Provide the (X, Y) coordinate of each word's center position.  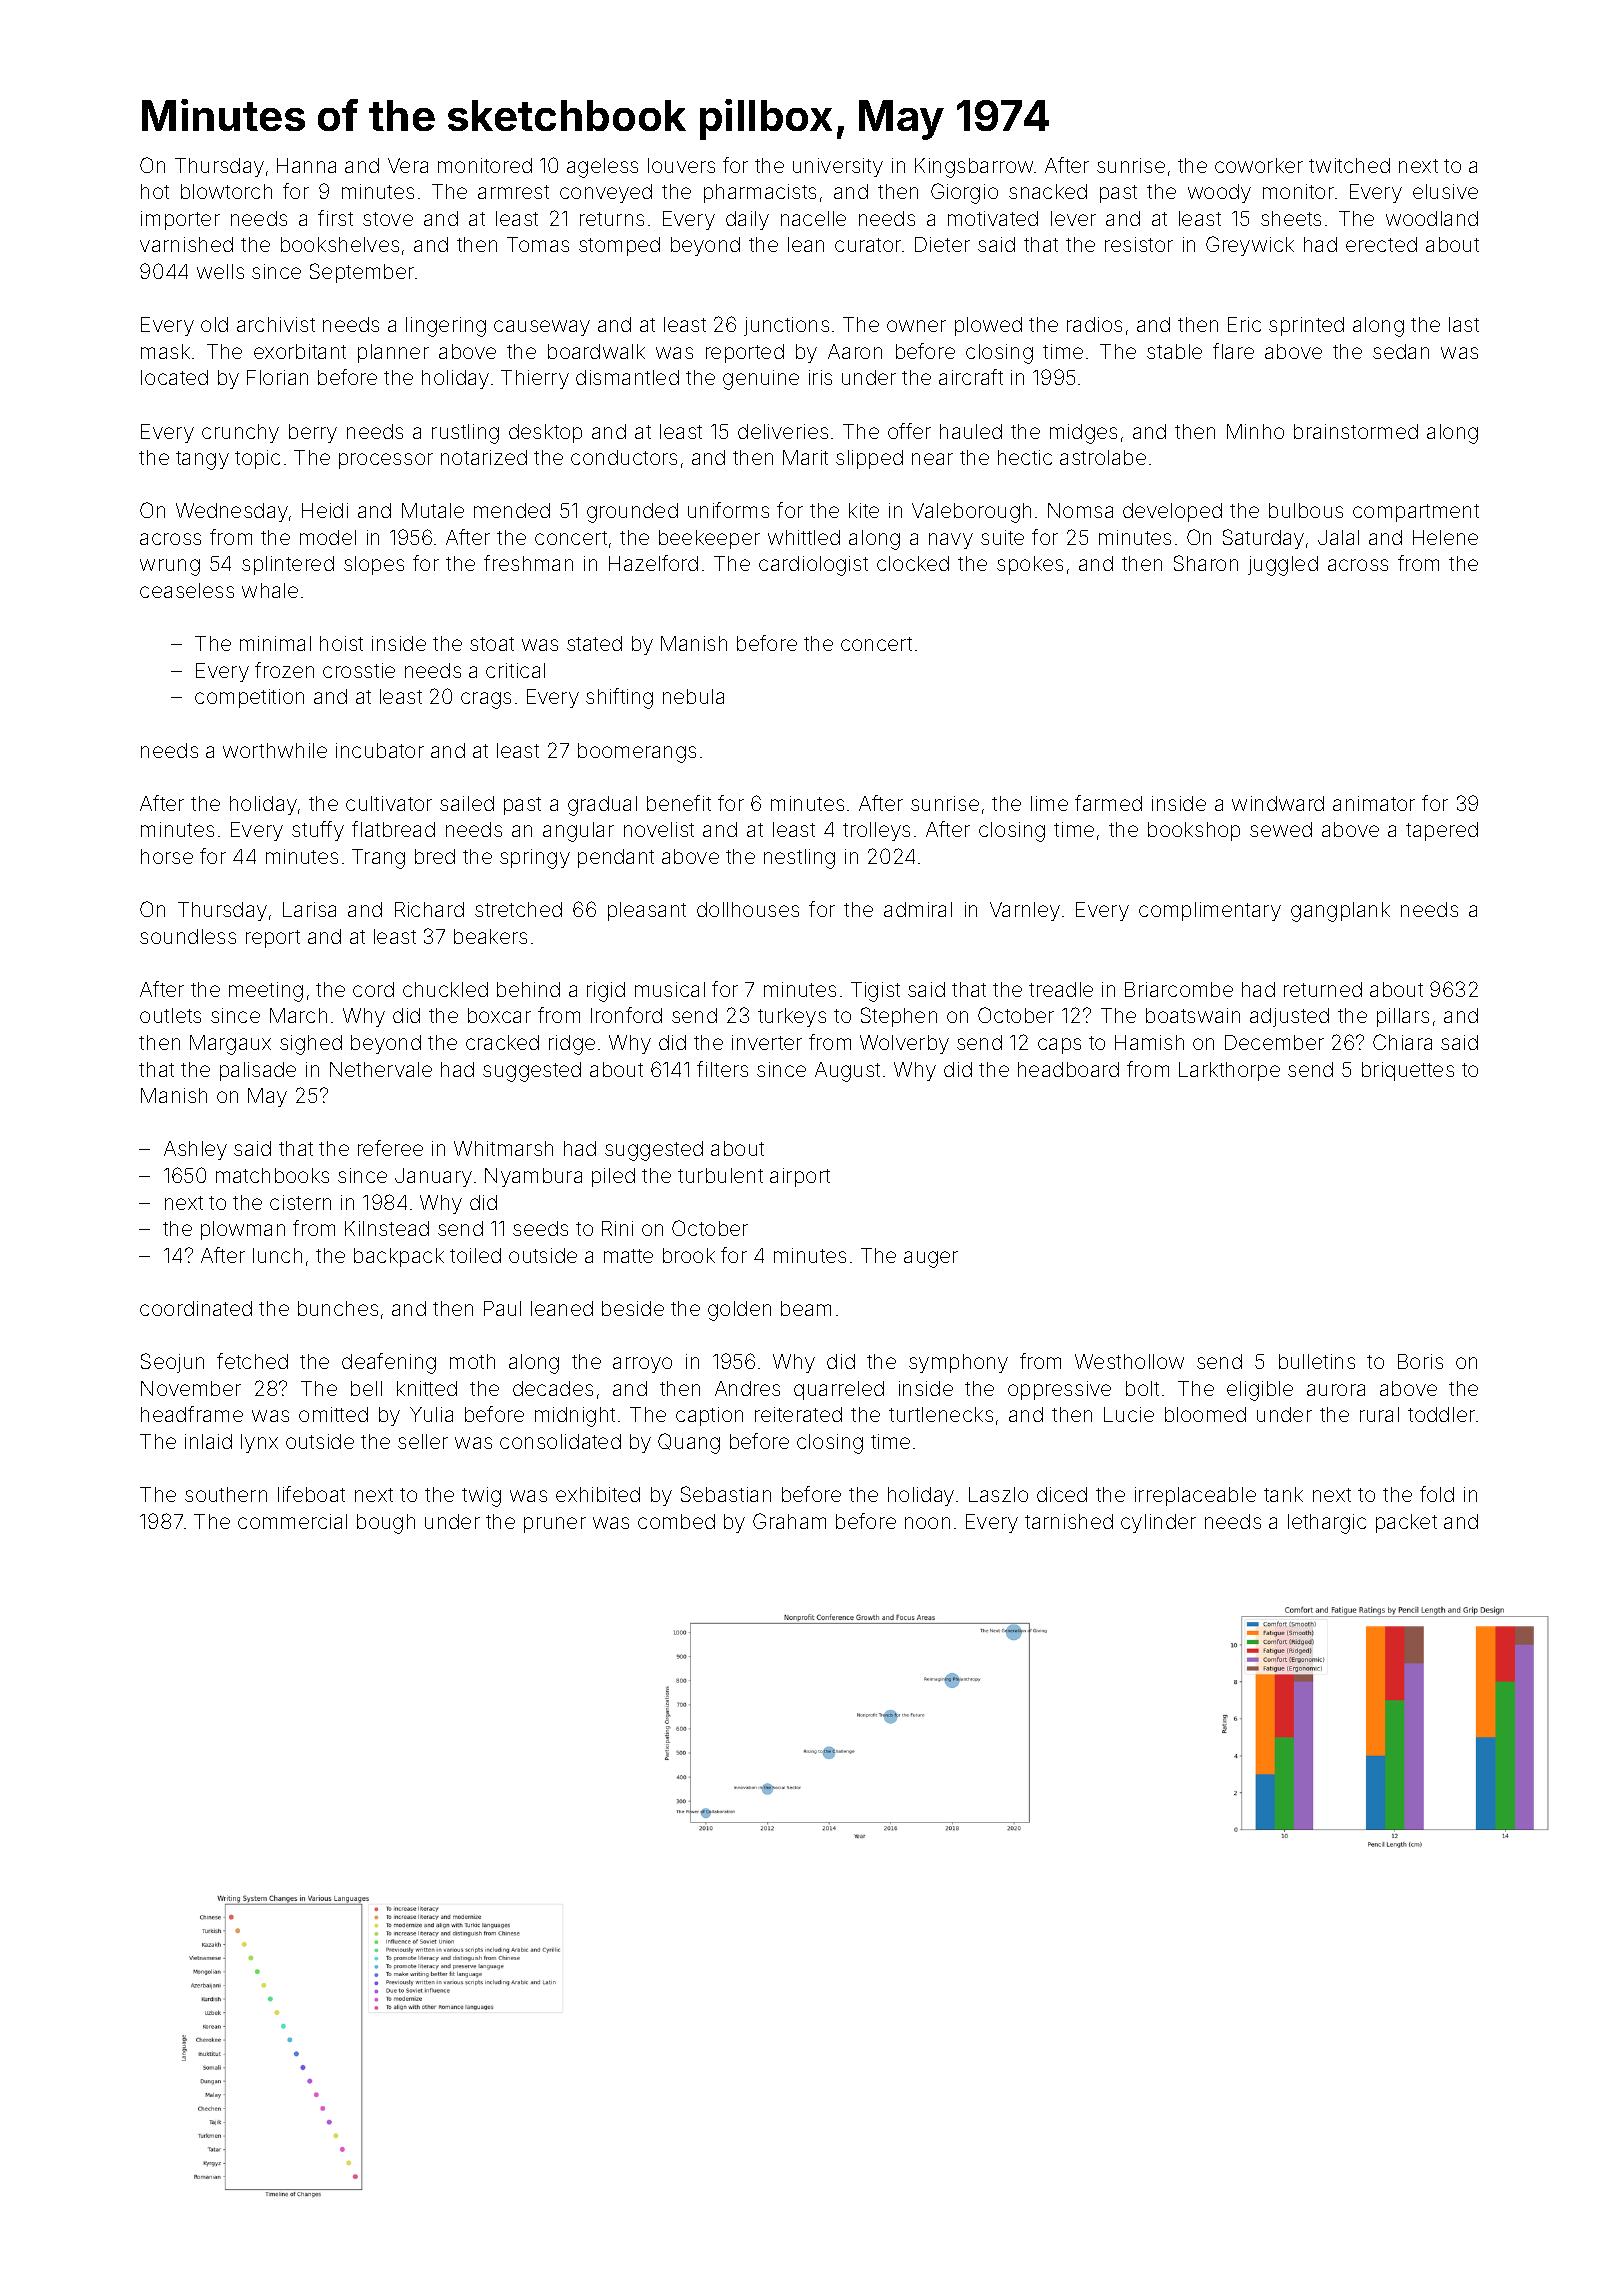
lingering (446, 327)
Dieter (942, 244)
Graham (789, 1521)
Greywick (1250, 246)
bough (386, 1524)
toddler (1441, 1414)
